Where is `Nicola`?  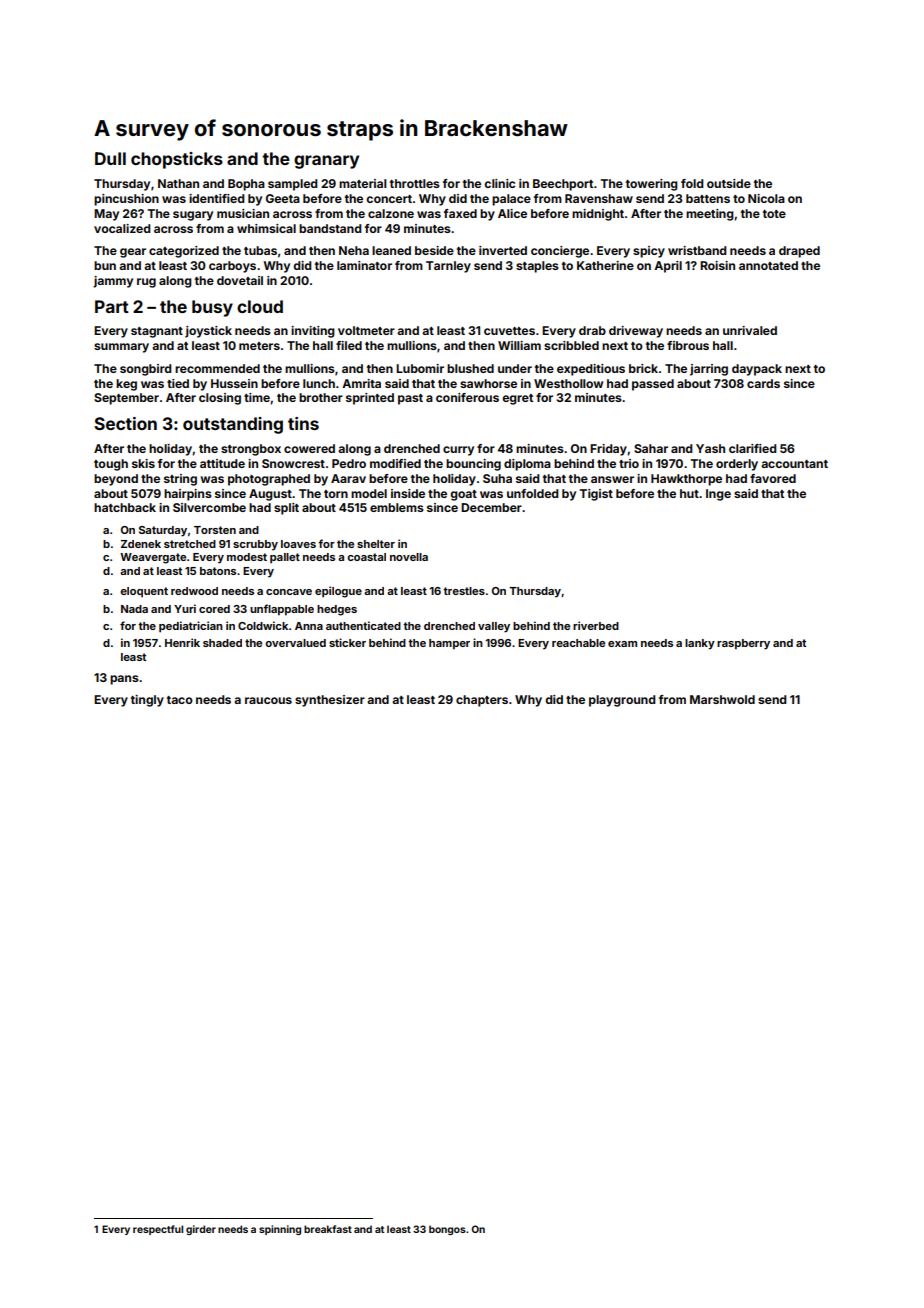
Nicola is located at coordinates (766, 198).
